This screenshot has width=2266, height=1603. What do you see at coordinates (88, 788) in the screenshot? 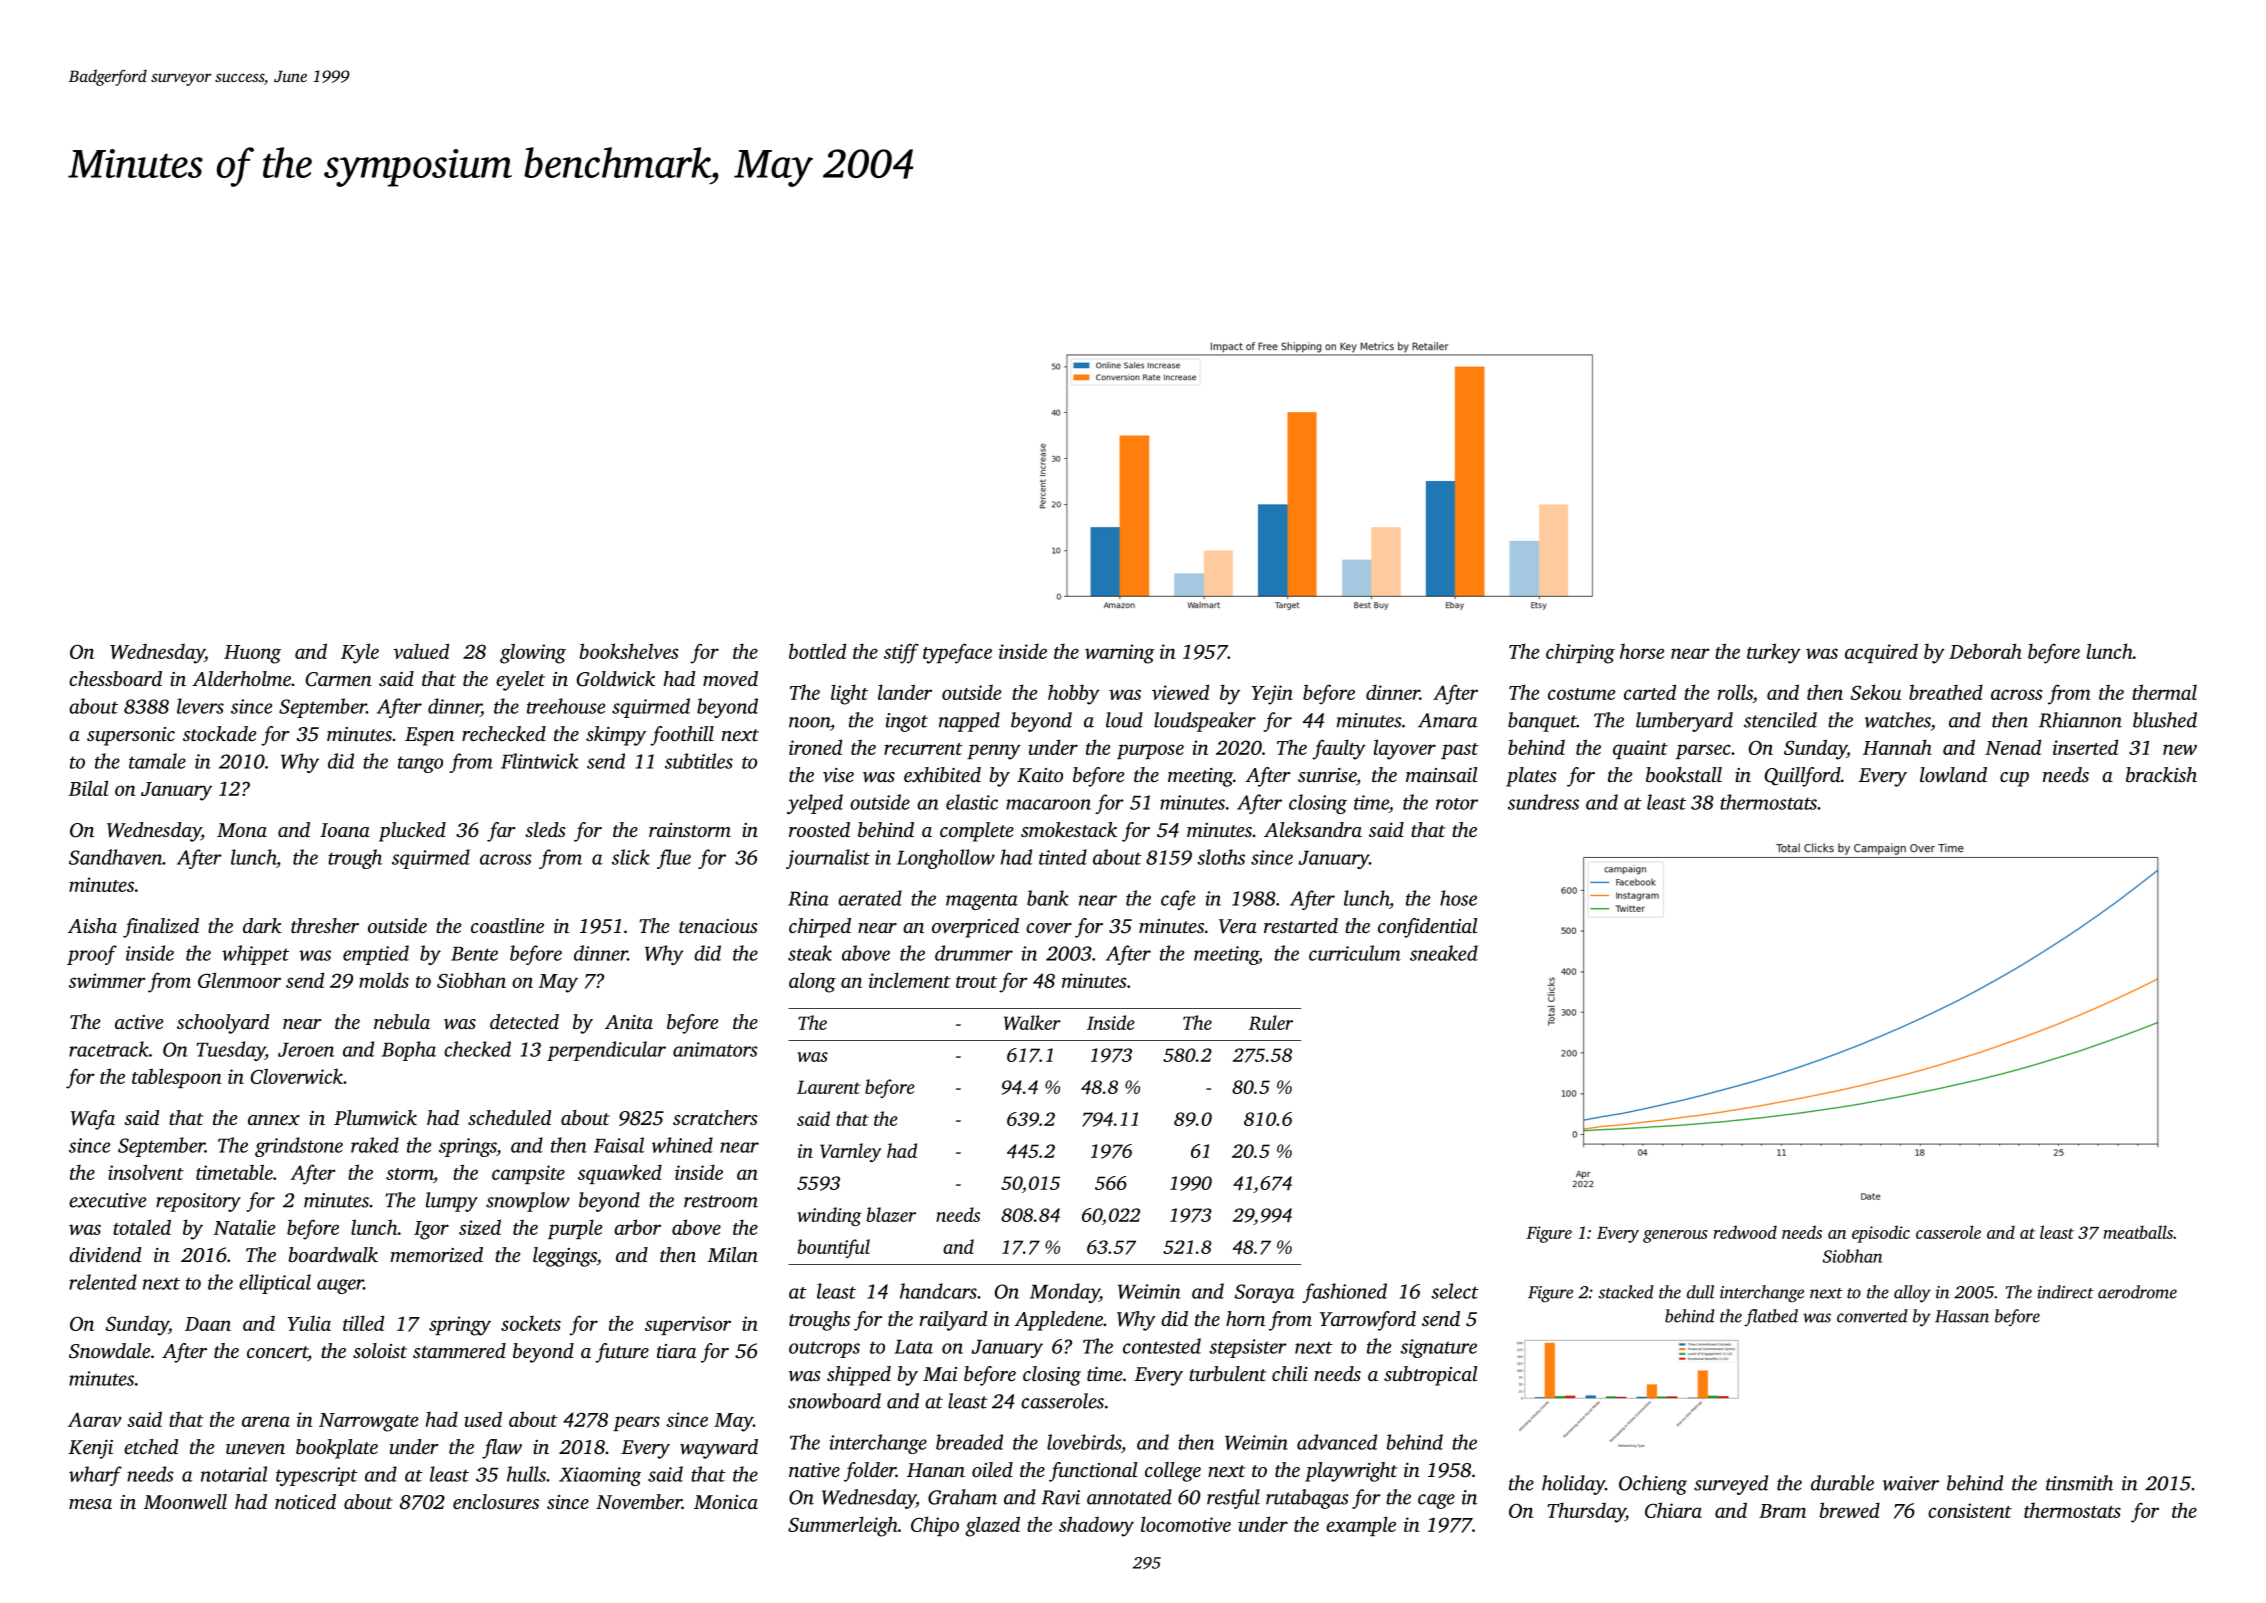
I see `Bilal` at bounding box center [88, 788].
